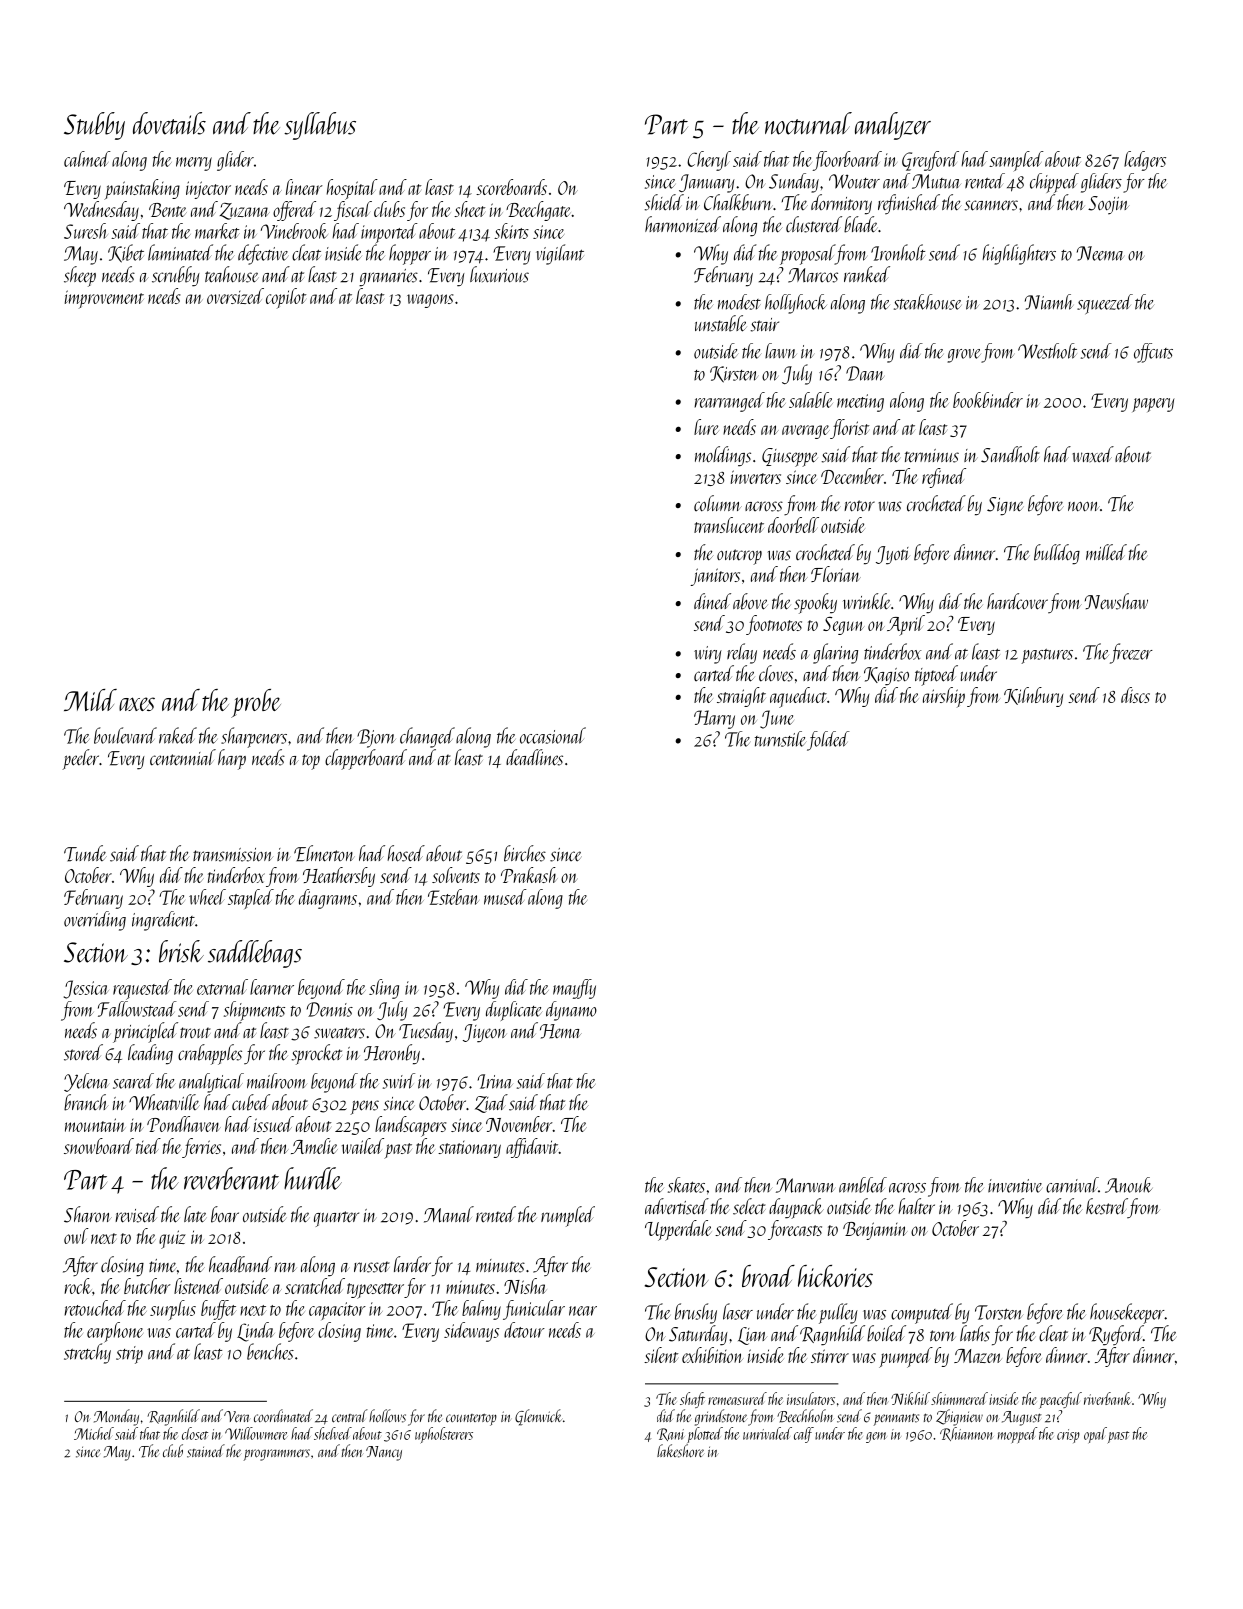 This document has height=1609, width=1243. What do you see at coordinates (715, 577) in the document?
I see `janitors` at bounding box center [715, 577].
